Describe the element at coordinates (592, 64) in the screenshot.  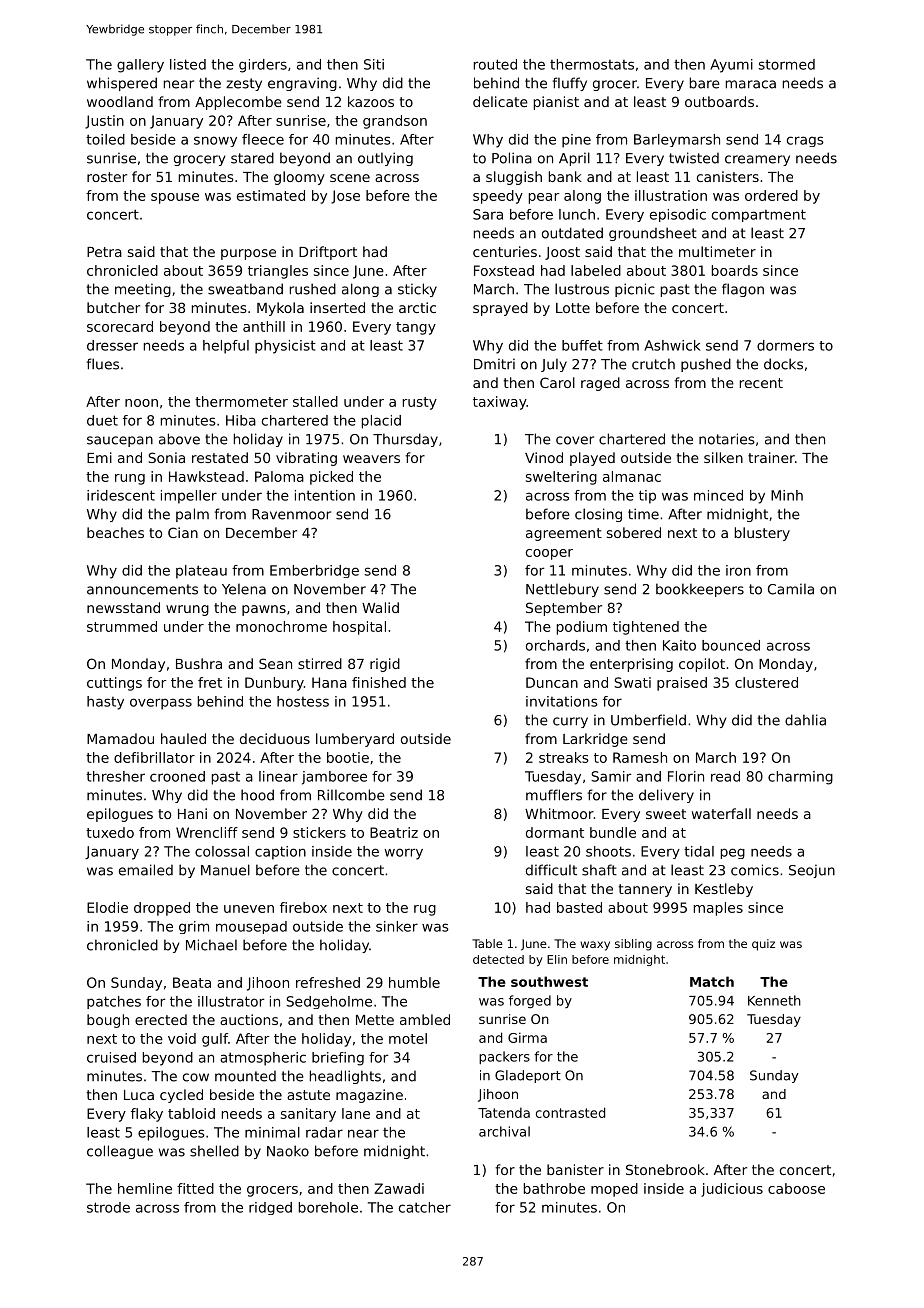
I see `thermostats` at that location.
